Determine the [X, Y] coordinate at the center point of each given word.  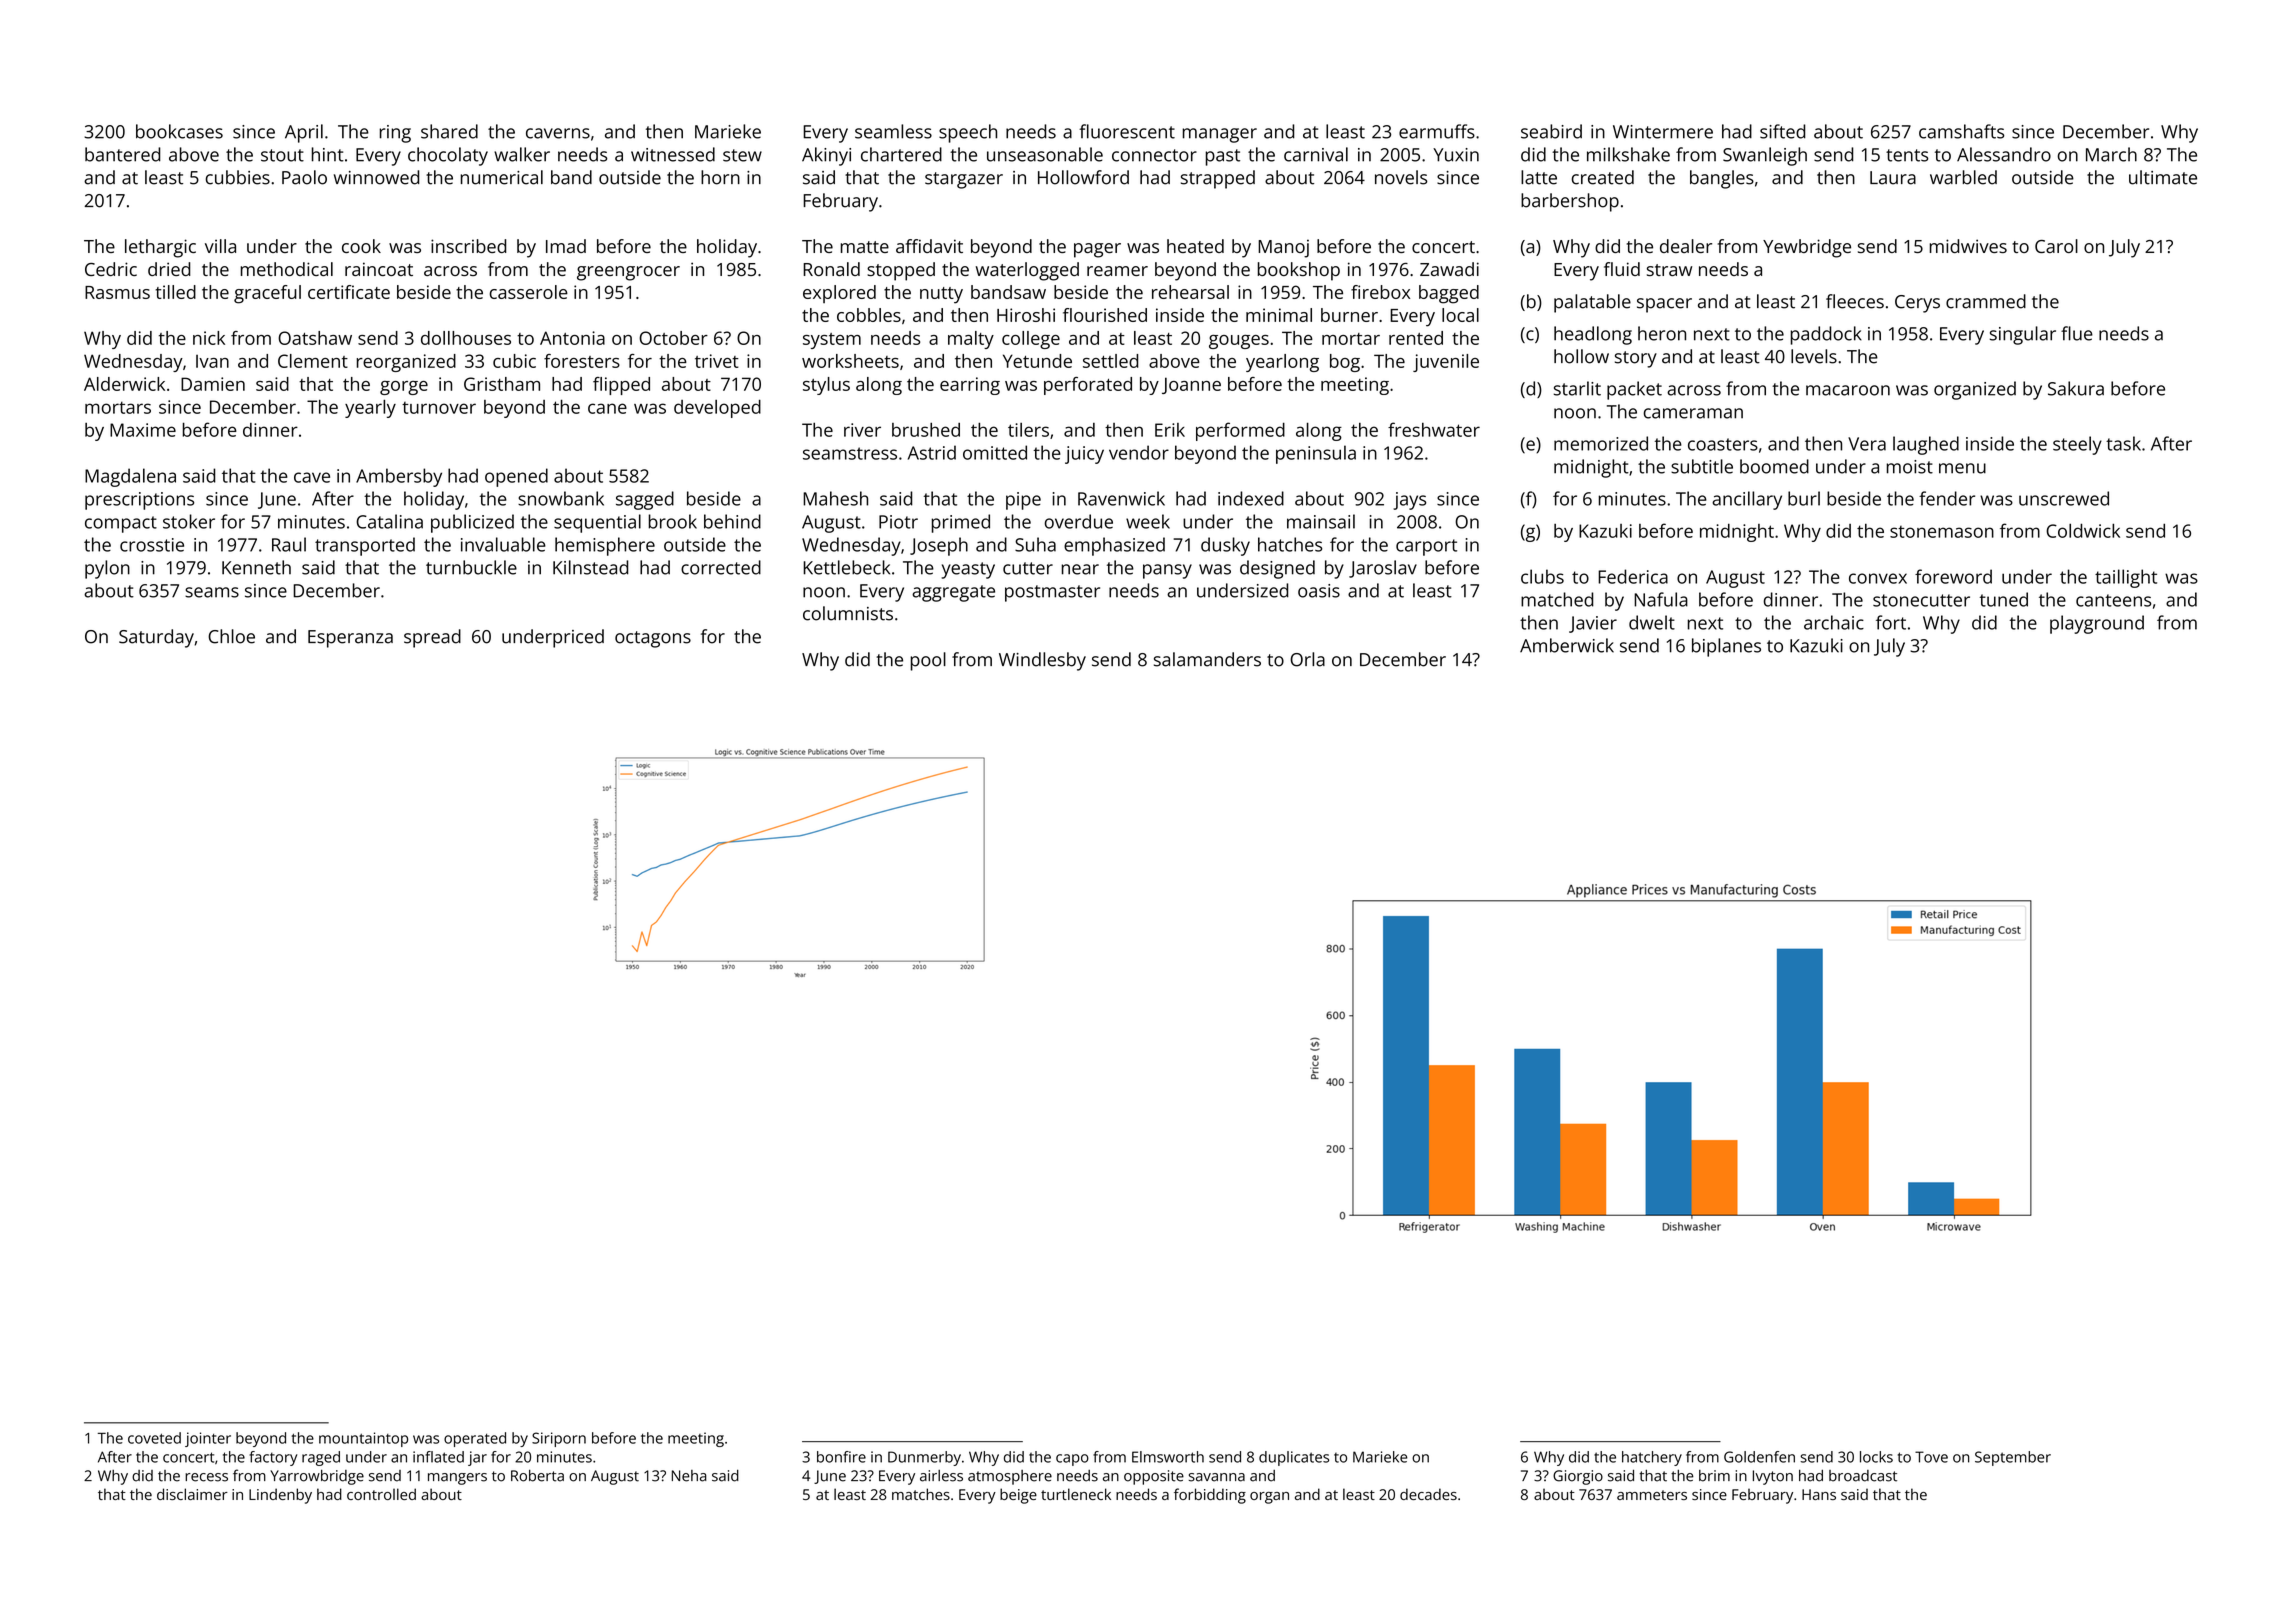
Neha [689, 1476]
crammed [1986, 301]
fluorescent [1127, 131]
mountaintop [363, 1439]
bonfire [841, 1457]
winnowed [376, 177]
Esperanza [350, 639]
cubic [514, 361]
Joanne [1191, 385]
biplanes [1726, 647]
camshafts [1961, 131]
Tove [1931, 1457]
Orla [1307, 659]
